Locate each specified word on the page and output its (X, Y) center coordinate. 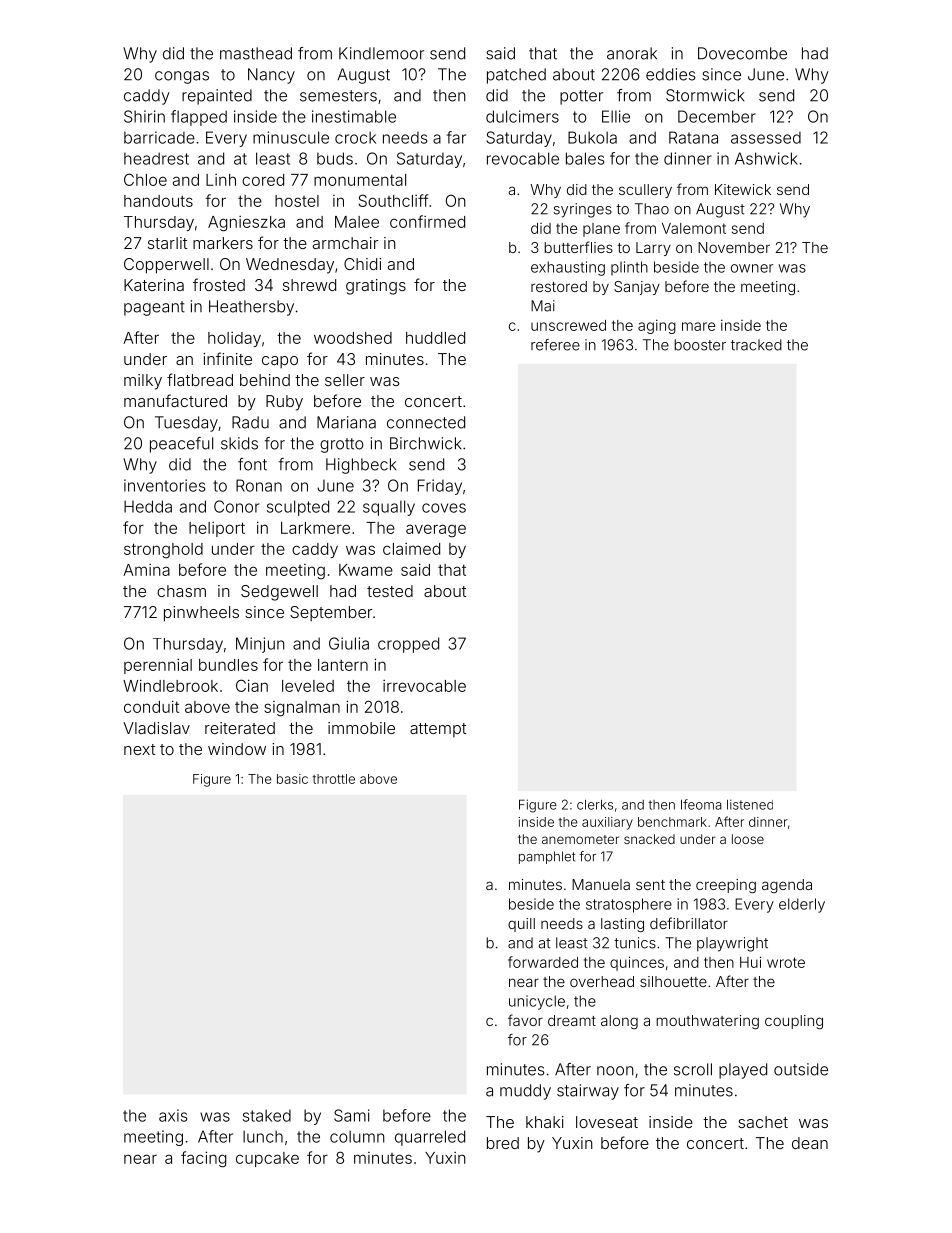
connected (426, 422)
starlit (167, 243)
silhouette (673, 981)
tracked (756, 345)
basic (292, 779)
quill (521, 925)
